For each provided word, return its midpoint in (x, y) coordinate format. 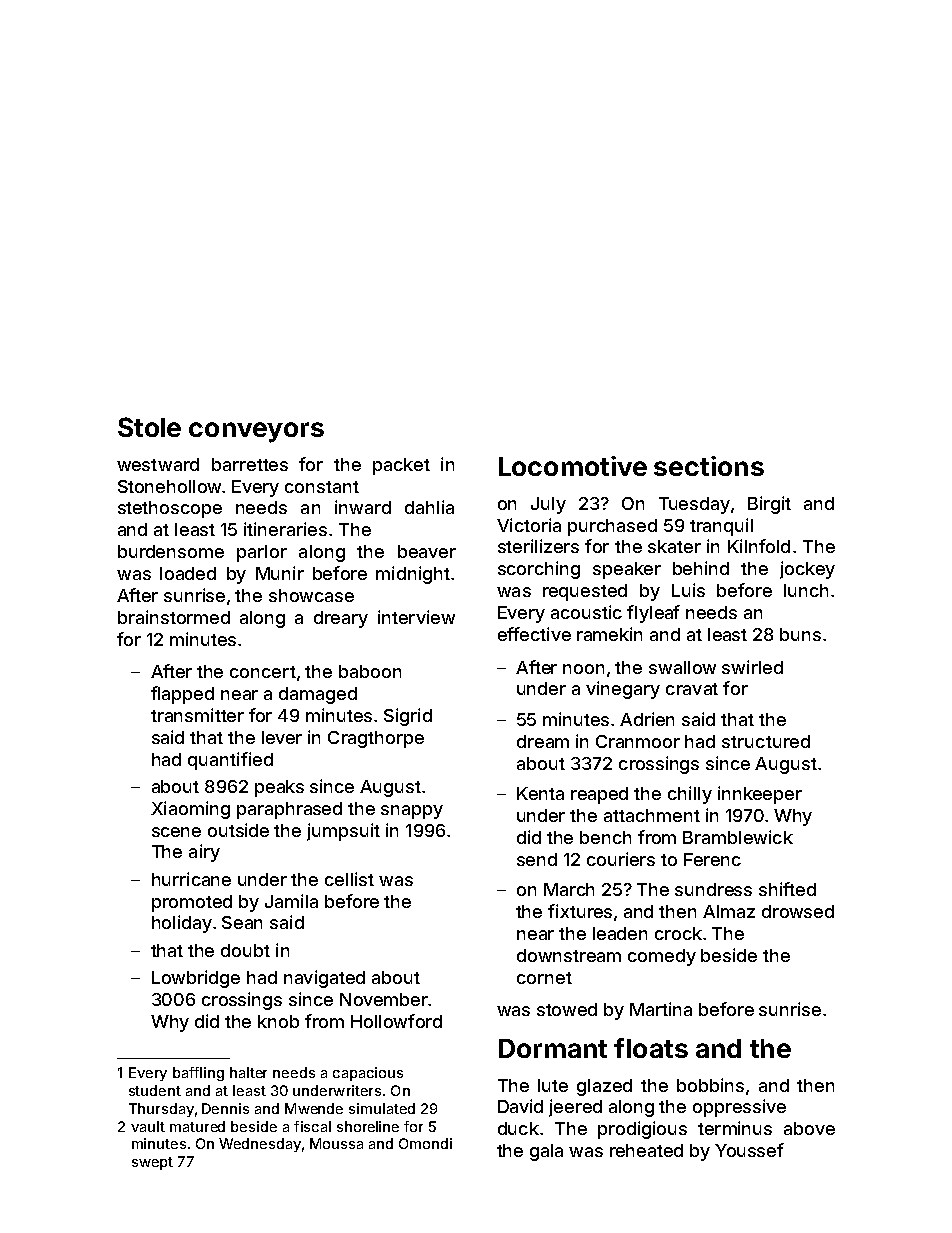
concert (263, 672)
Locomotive (573, 466)
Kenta (540, 793)
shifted (787, 889)
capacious (368, 1074)
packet (401, 466)
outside (238, 830)
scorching (539, 570)
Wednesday (260, 1145)
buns (800, 634)
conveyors (256, 432)
